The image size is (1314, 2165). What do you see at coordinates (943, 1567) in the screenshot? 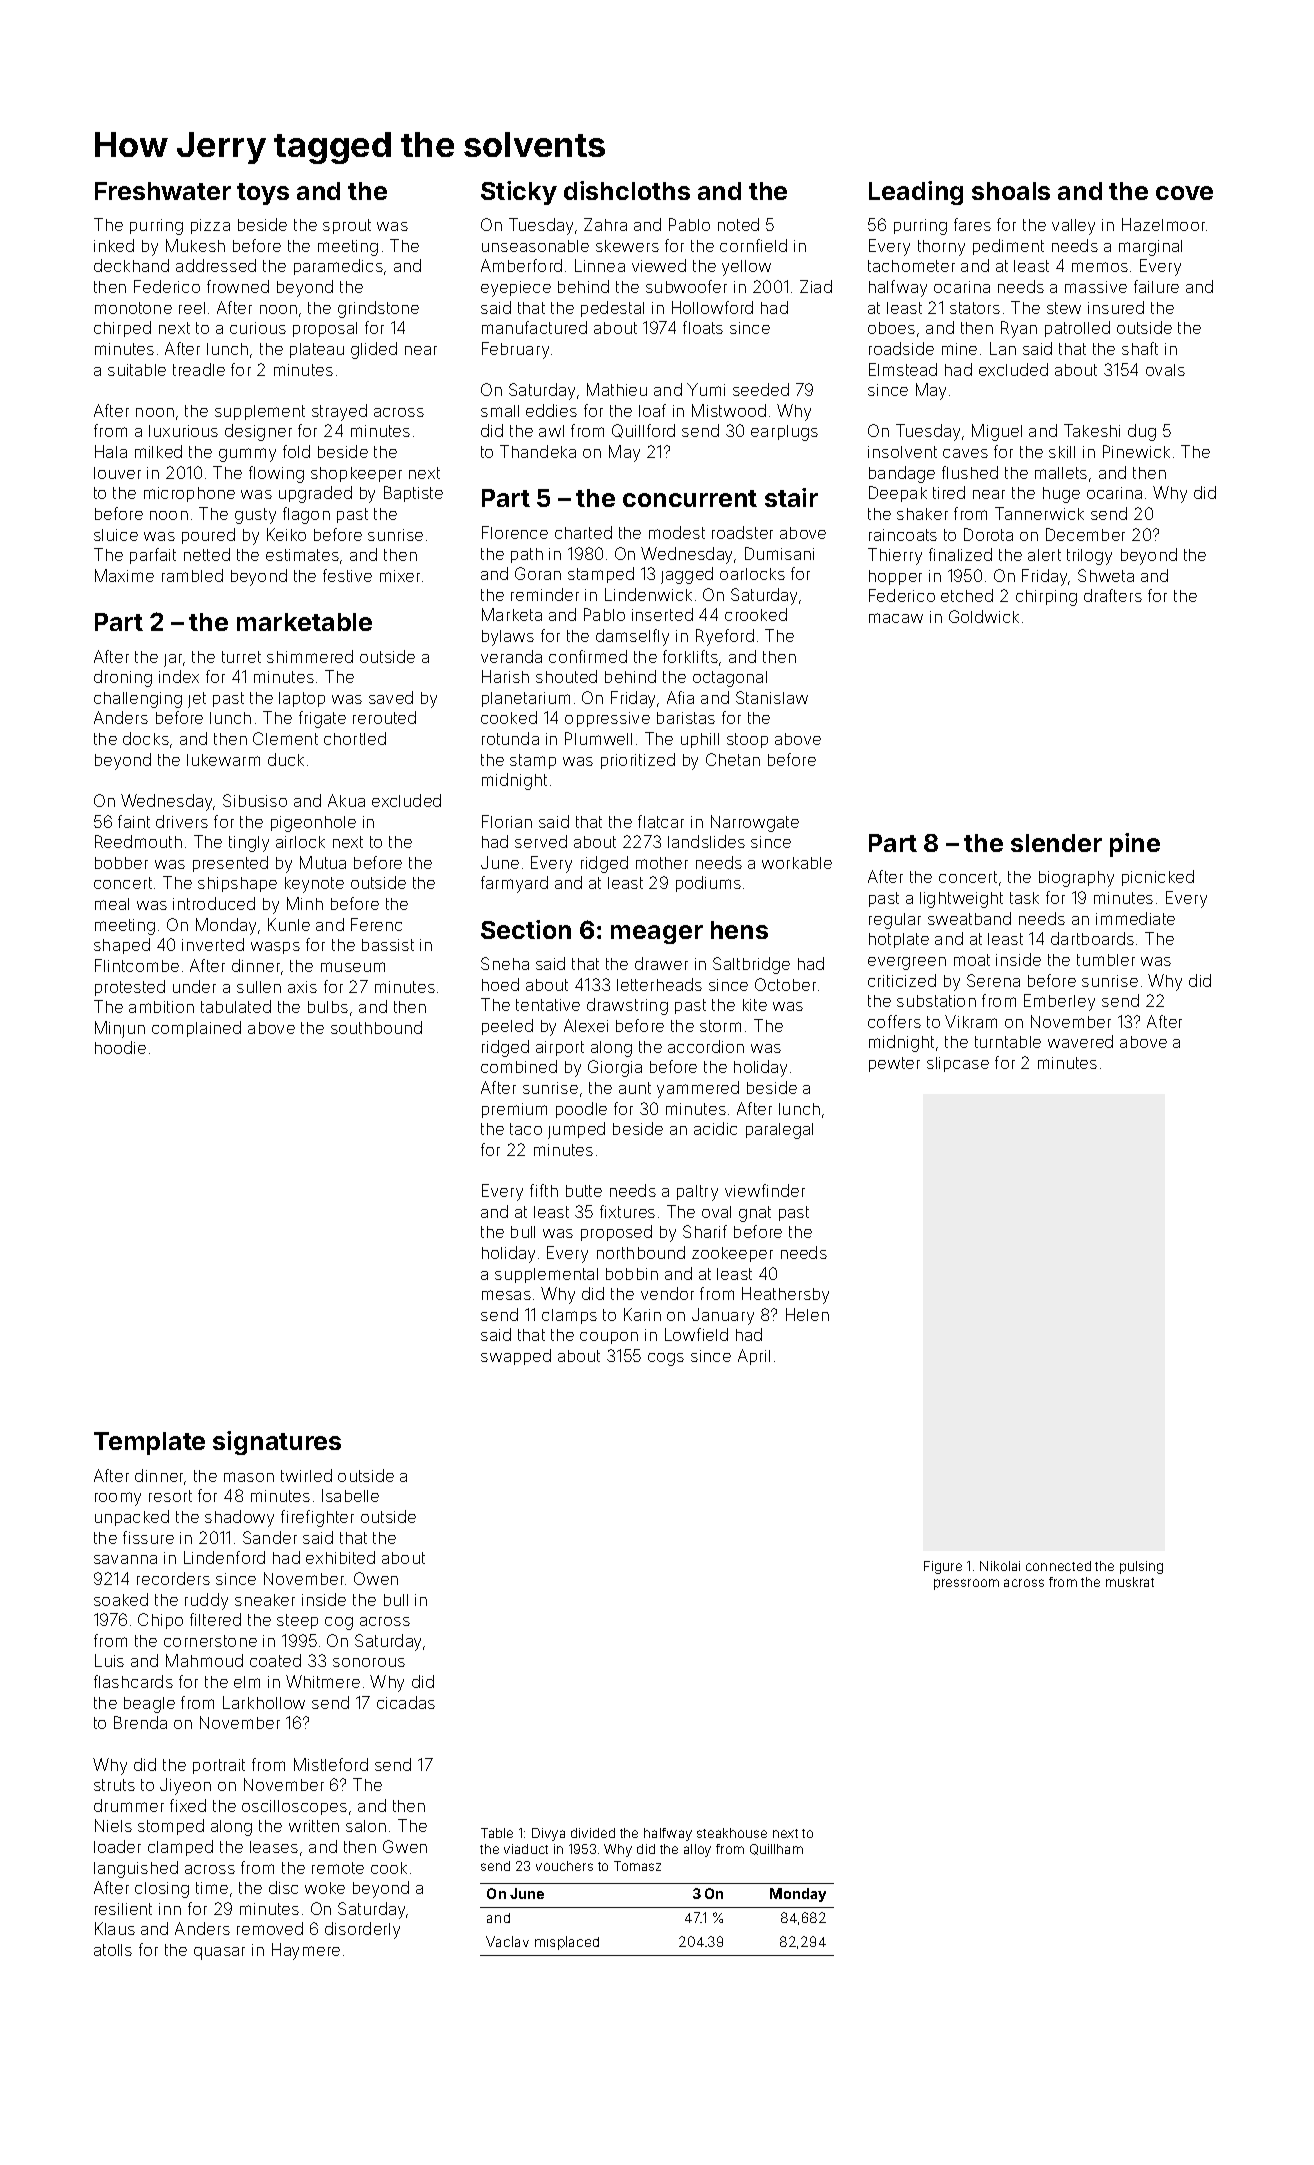
I see `Figure` at bounding box center [943, 1567].
